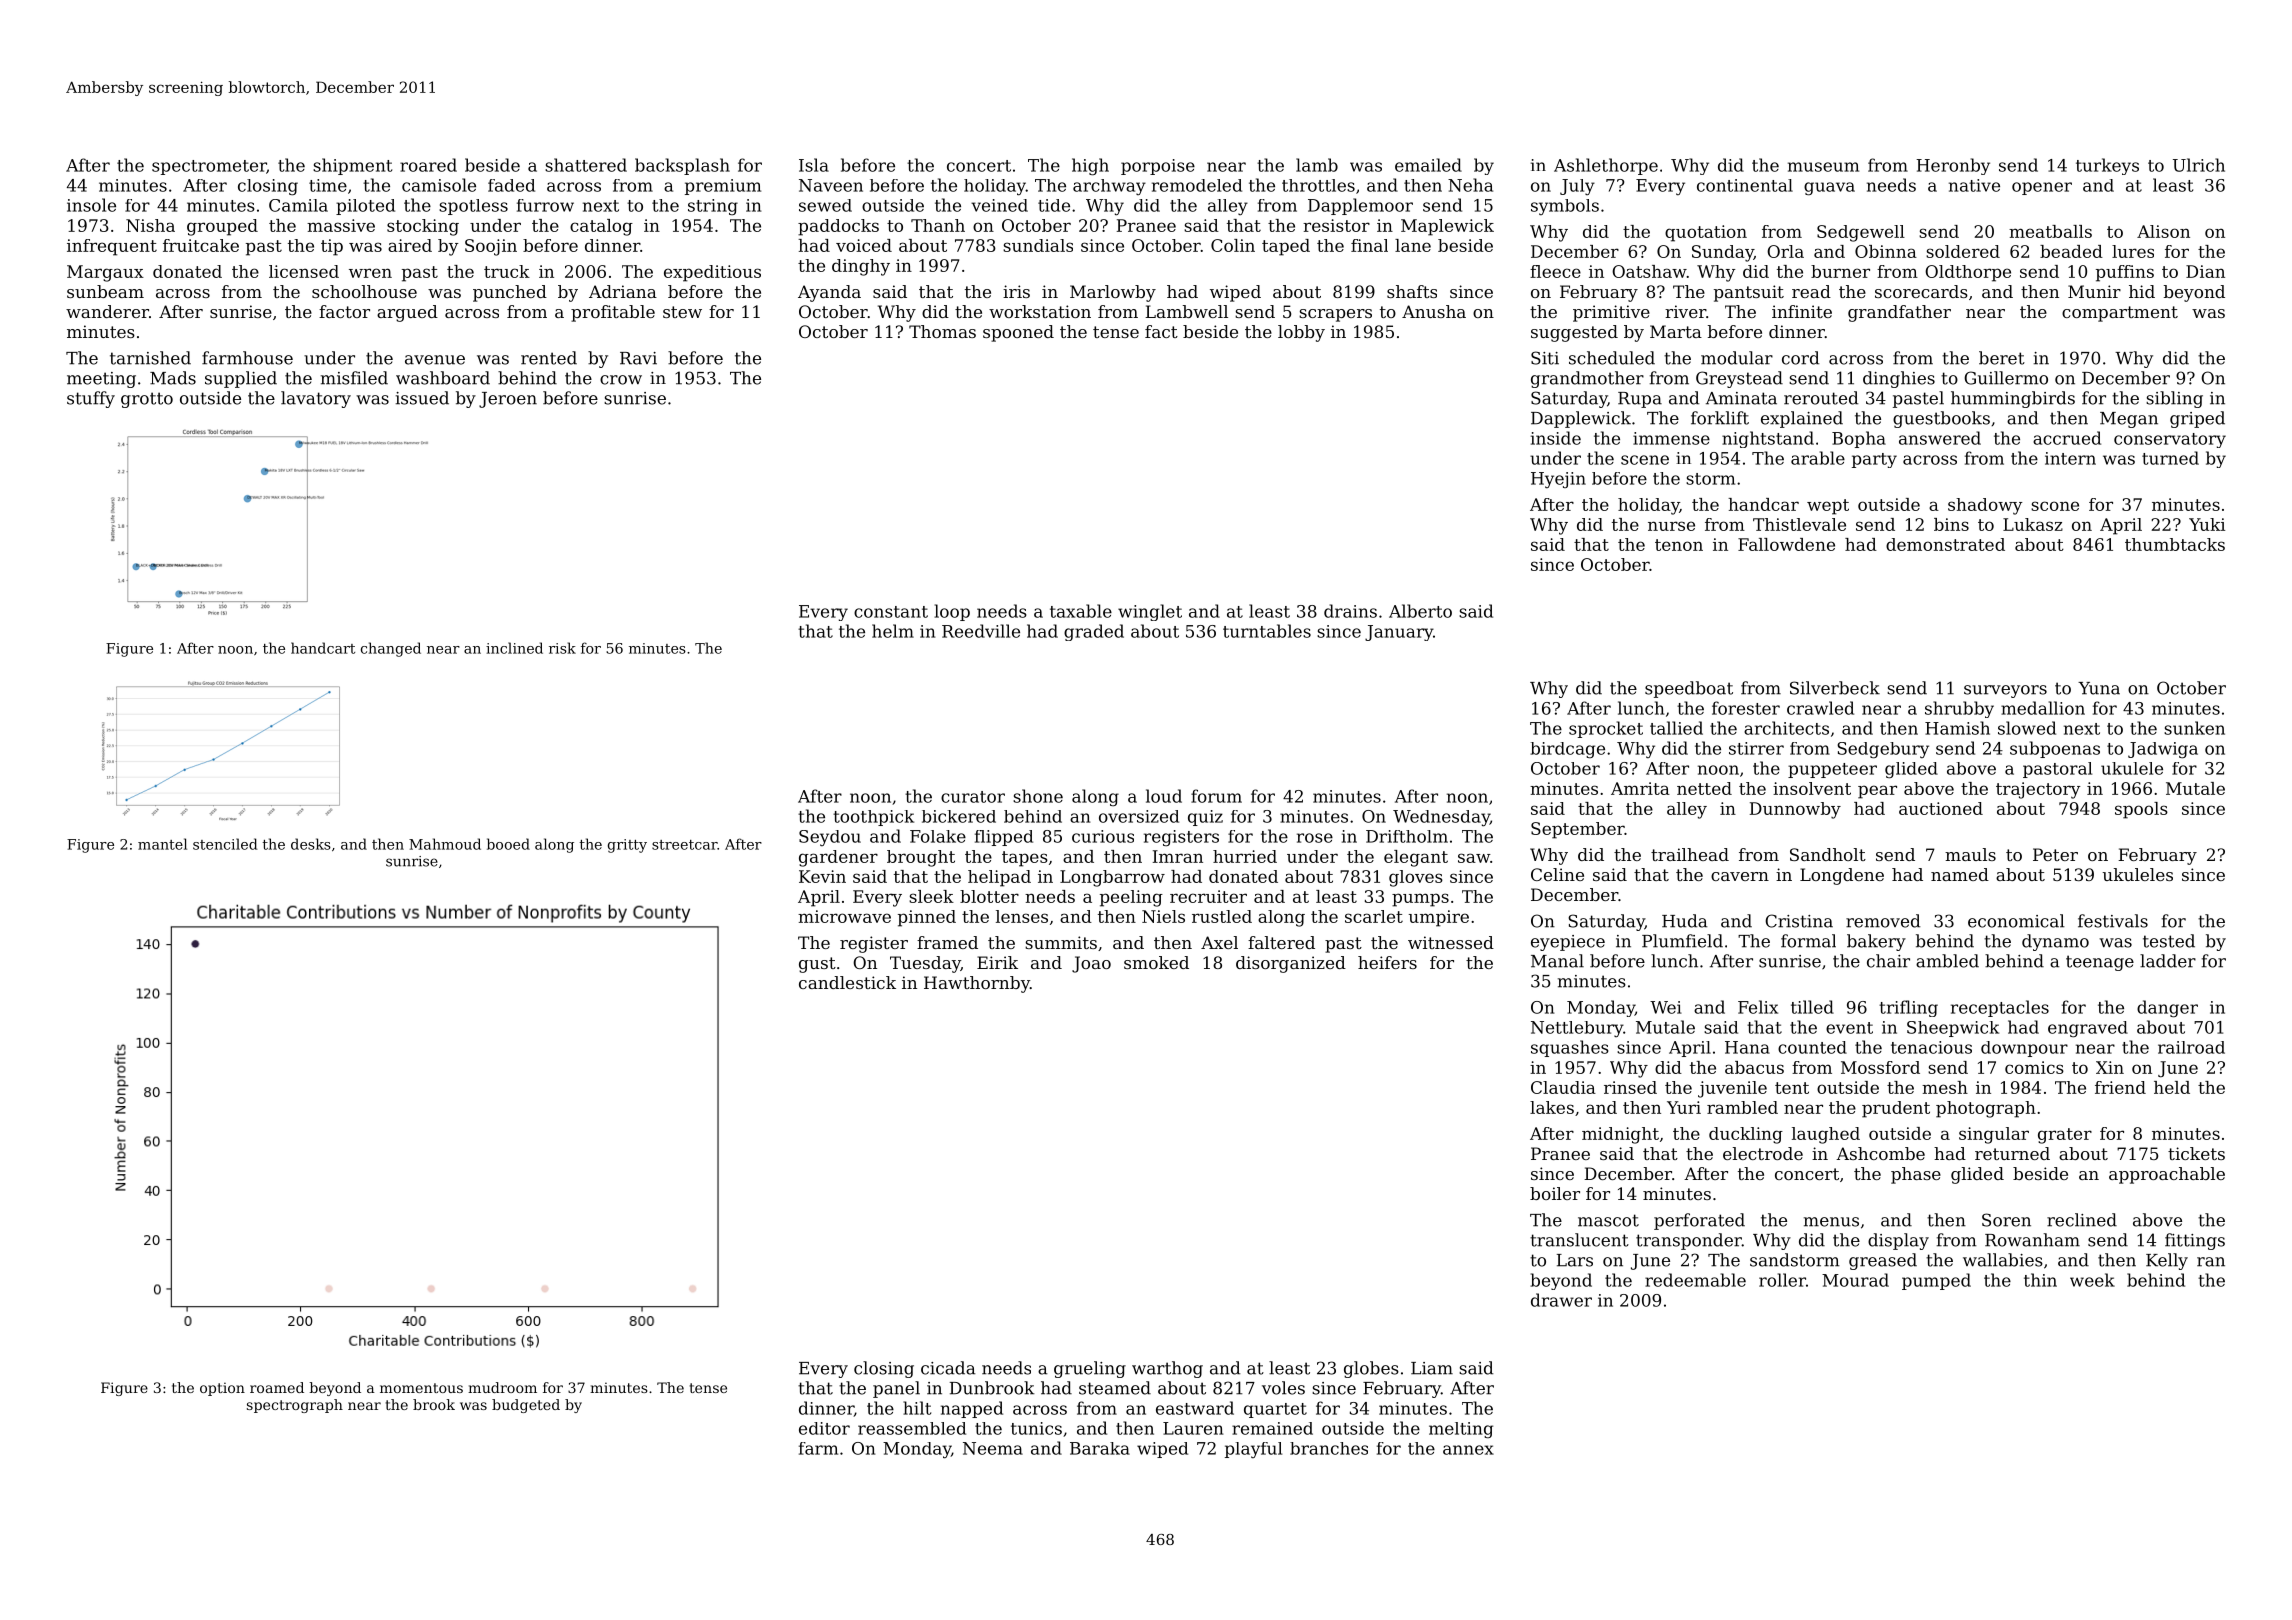  I want to click on iris, so click(1016, 291).
